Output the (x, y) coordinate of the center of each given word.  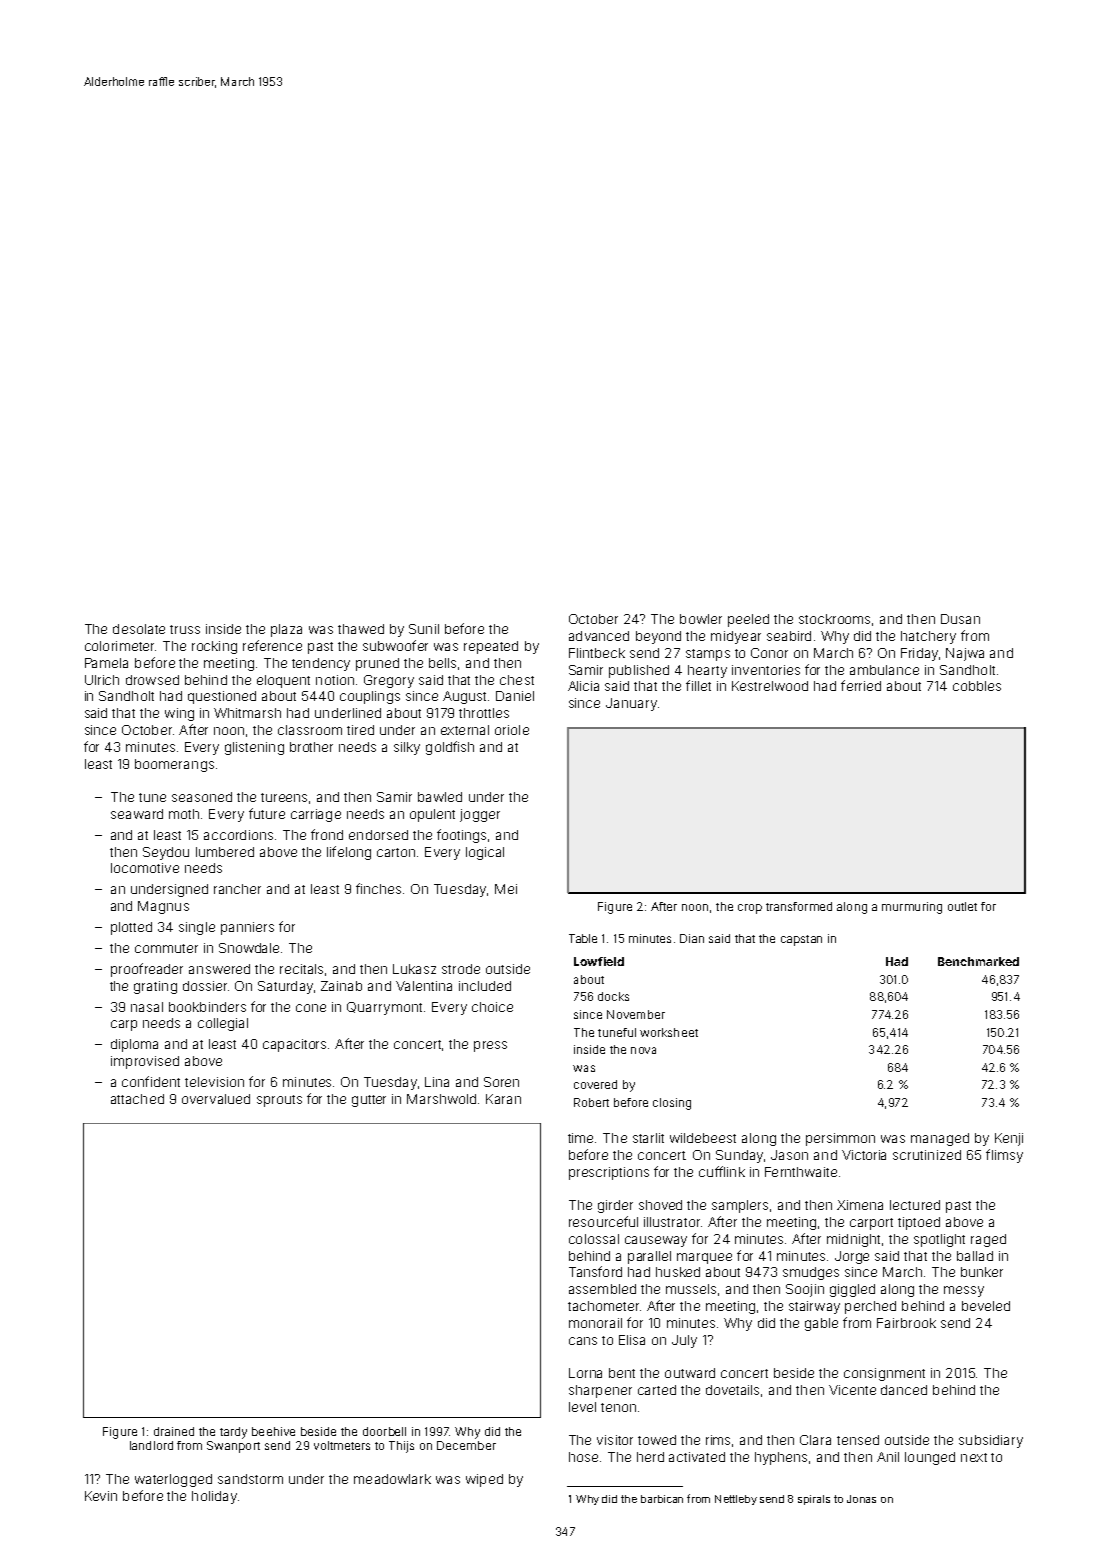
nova (643, 1050)
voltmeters (342, 1445)
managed (940, 1139)
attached (137, 1099)
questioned (222, 697)
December (466, 1445)
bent (622, 1373)
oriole (512, 730)
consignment (884, 1374)
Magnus (163, 907)
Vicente (852, 1390)
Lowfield (599, 961)
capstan (801, 940)
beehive (273, 1431)
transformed (799, 906)
